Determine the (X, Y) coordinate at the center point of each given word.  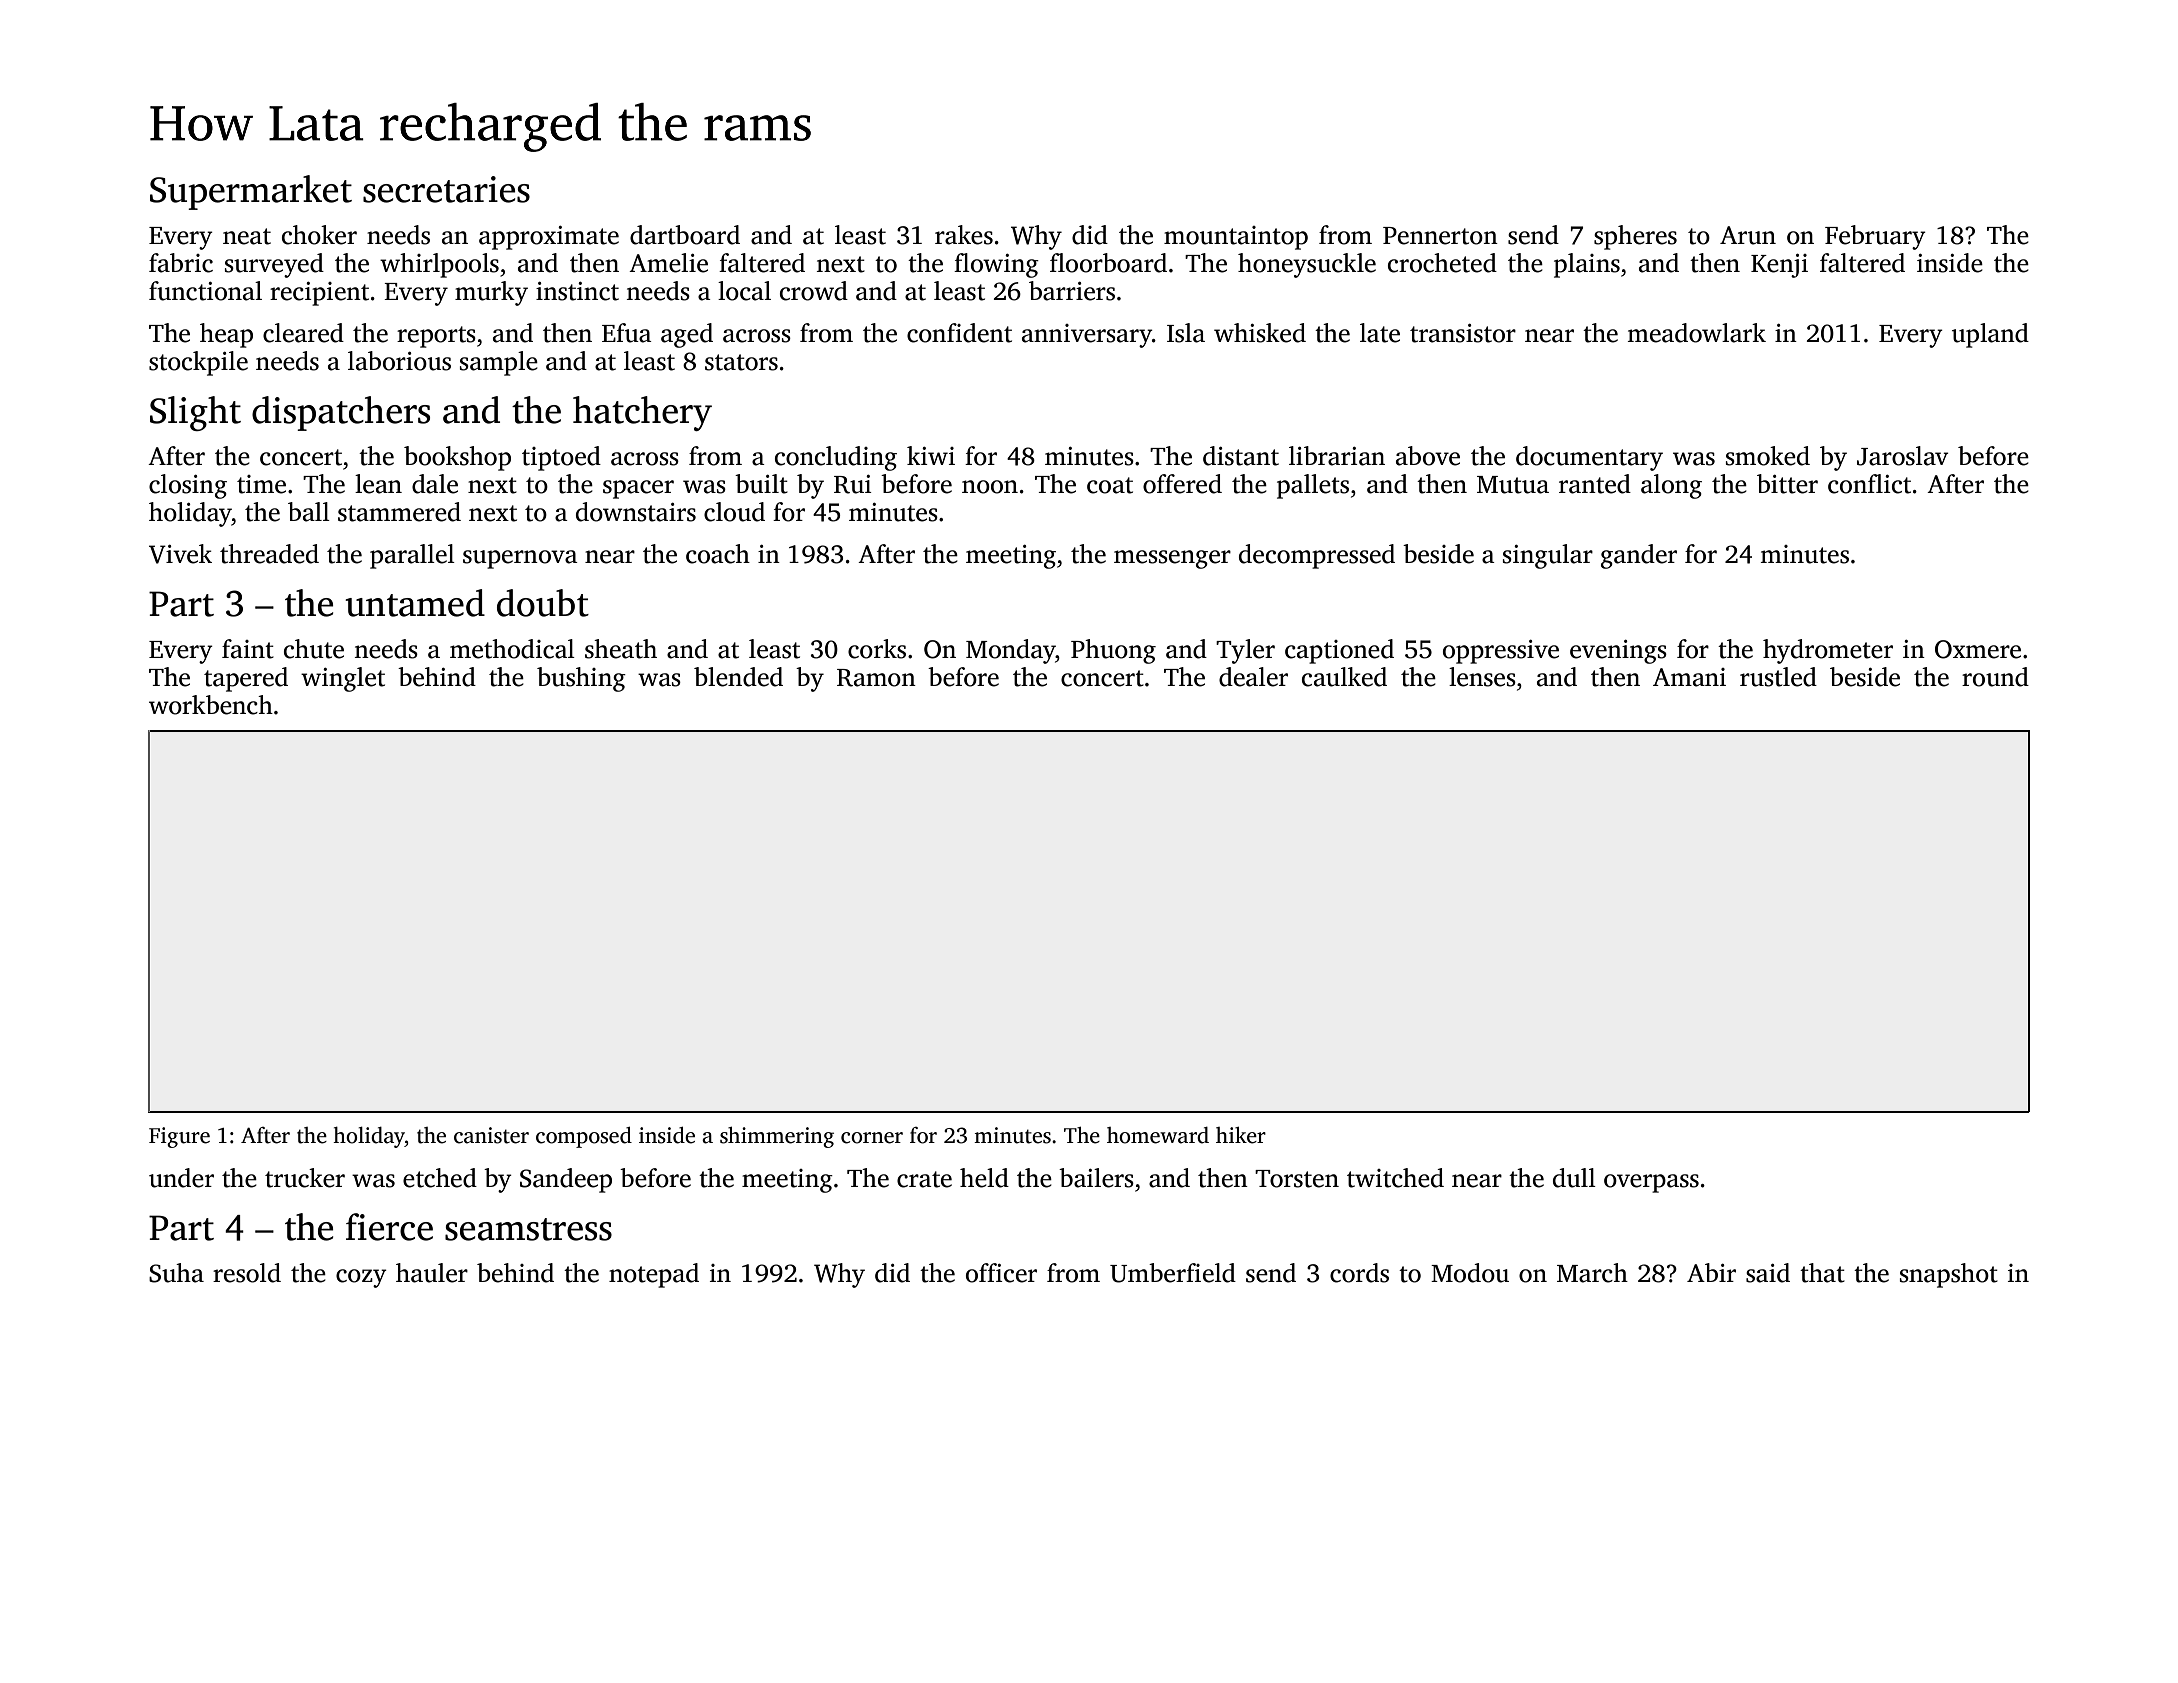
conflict (1869, 484)
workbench (211, 705)
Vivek (180, 554)
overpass (1651, 1183)
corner (872, 1138)
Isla (1186, 333)
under (181, 1178)
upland (1990, 335)
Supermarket (251, 192)
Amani (1689, 677)
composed (584, 1137)
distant (1241, 456)
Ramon (876, 678)
